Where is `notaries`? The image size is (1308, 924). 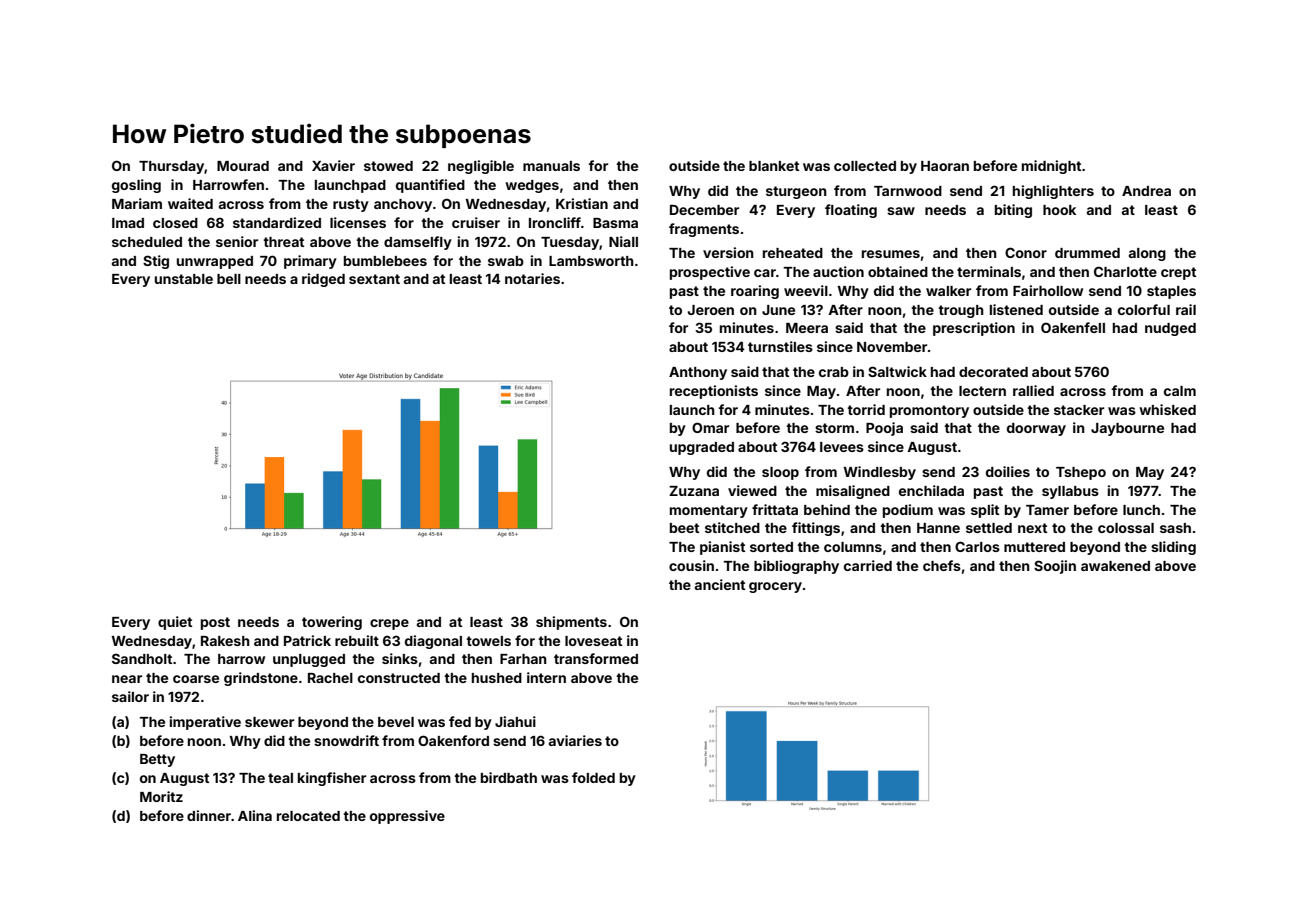 notaries is located at coordinates (532, 278).
